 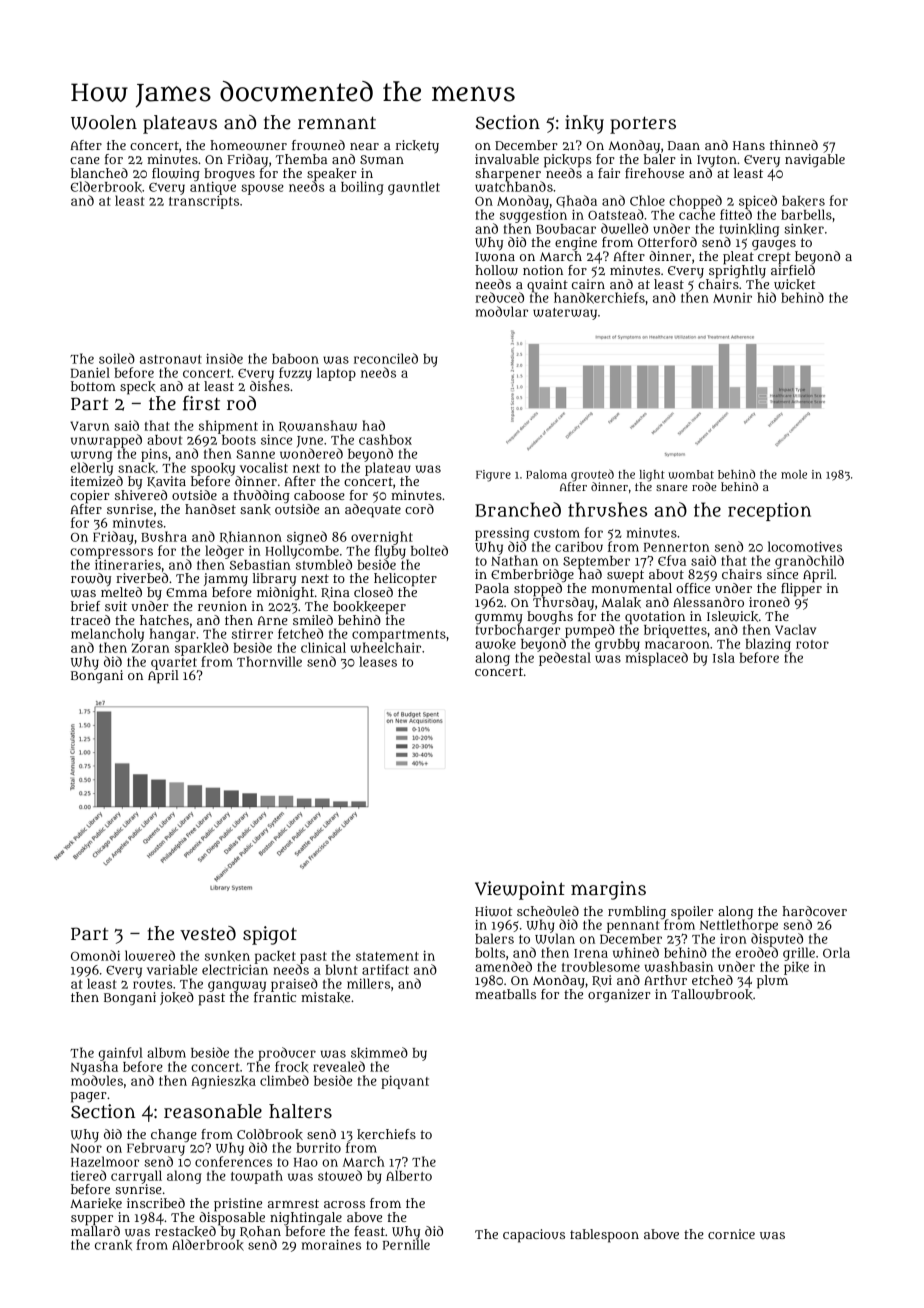 I want to click on Viewpoint, so click(x=520, y=890).
